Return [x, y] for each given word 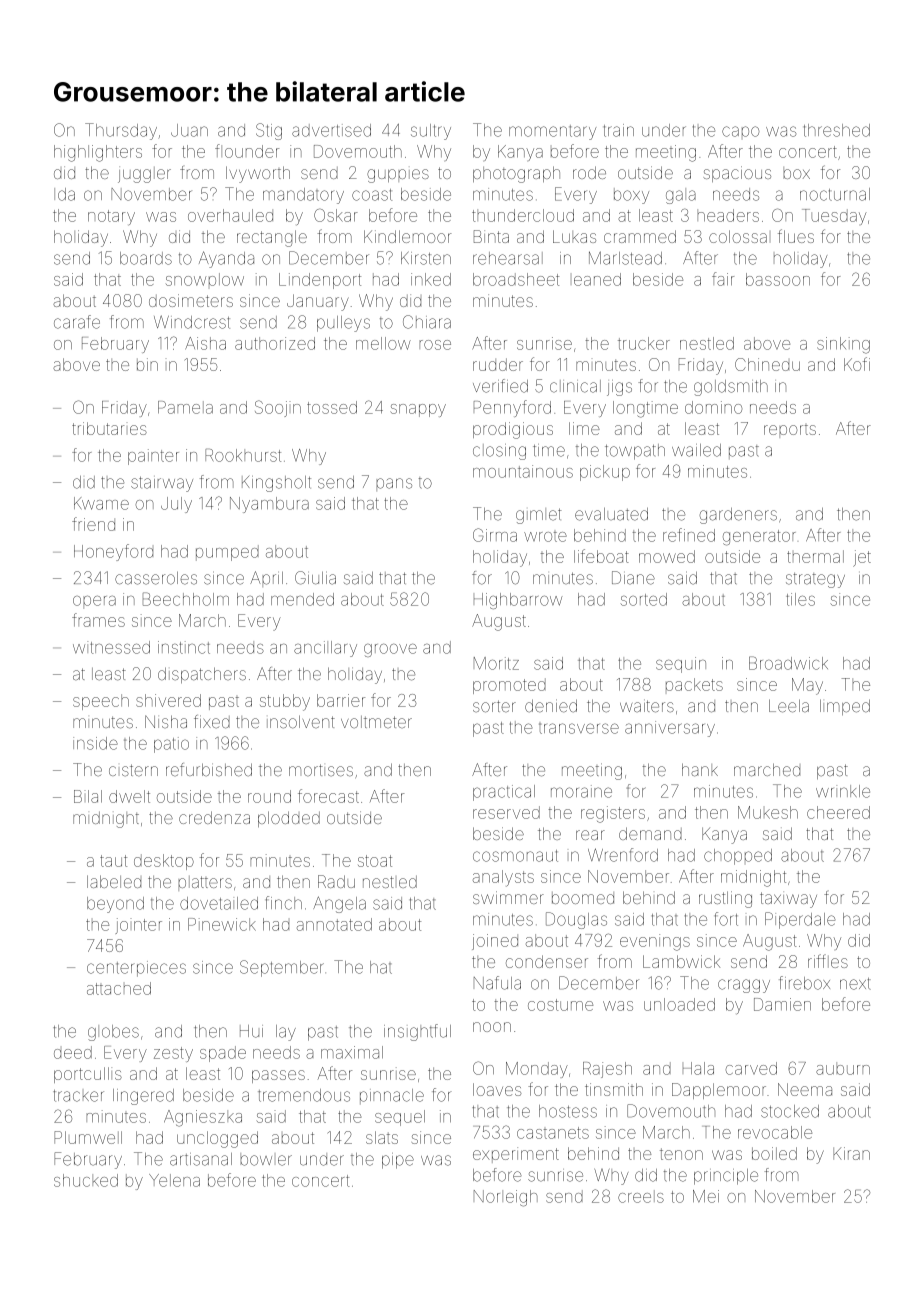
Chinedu [767, 364]
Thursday [121, 131]
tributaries [109, 428]
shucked [86, 1180]
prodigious [513, 430]
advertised [331, 130]
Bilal [88, 796]
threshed [837, 130]
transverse [579, 728]
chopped [738, 857]
